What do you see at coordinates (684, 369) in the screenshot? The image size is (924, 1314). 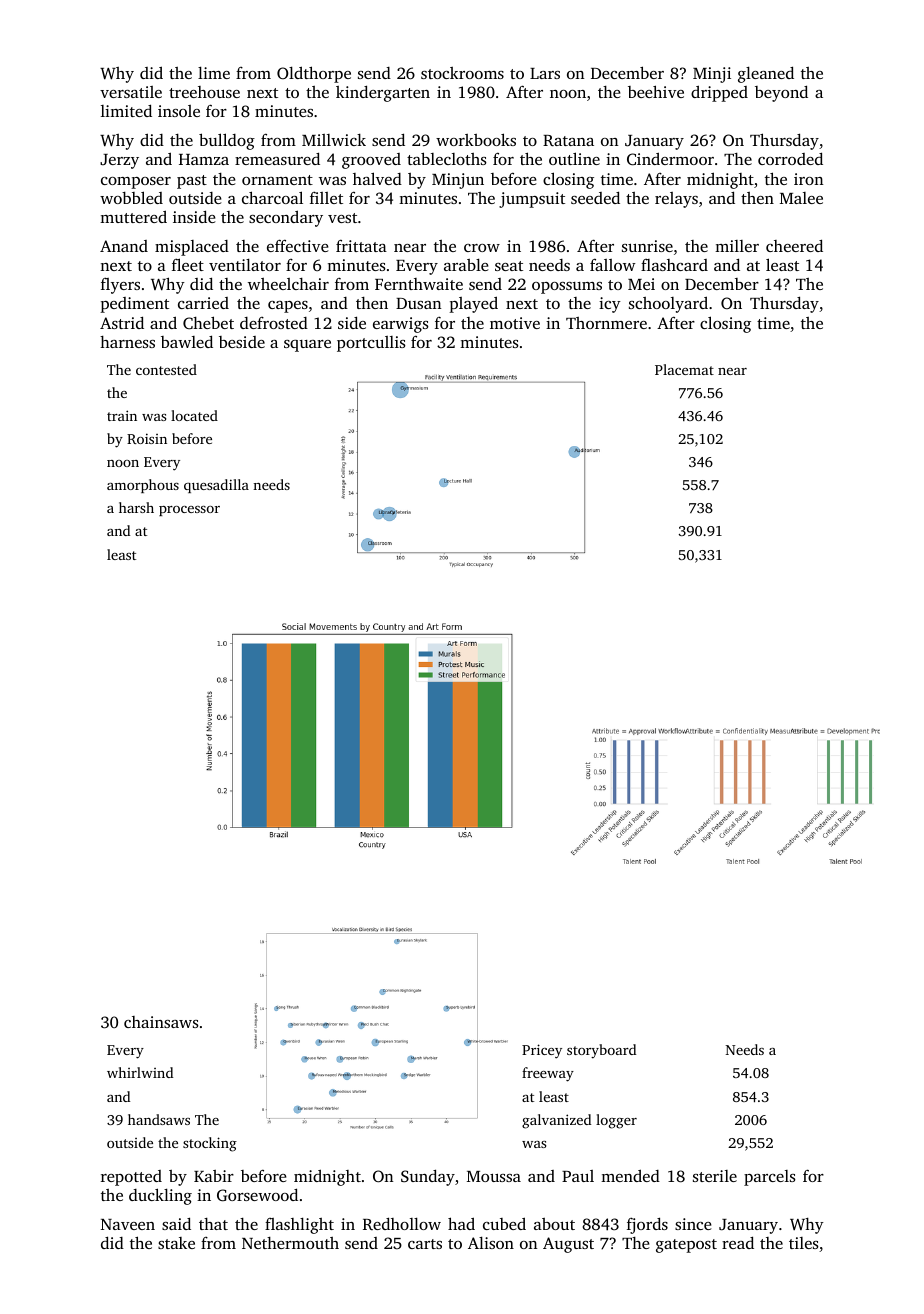 I see `Placemat` at bounding box center [684, 369].
